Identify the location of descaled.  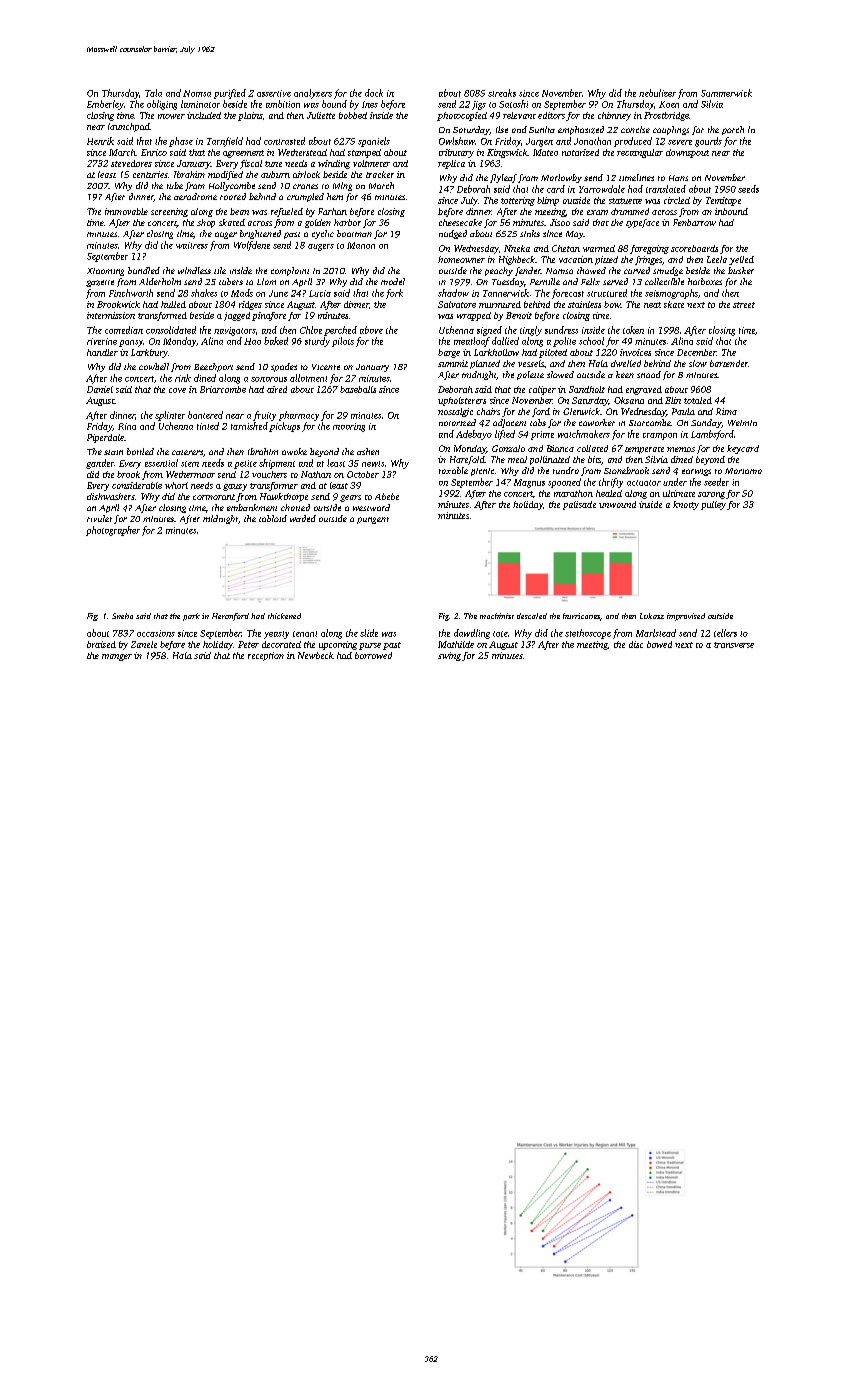
(532, 616).
